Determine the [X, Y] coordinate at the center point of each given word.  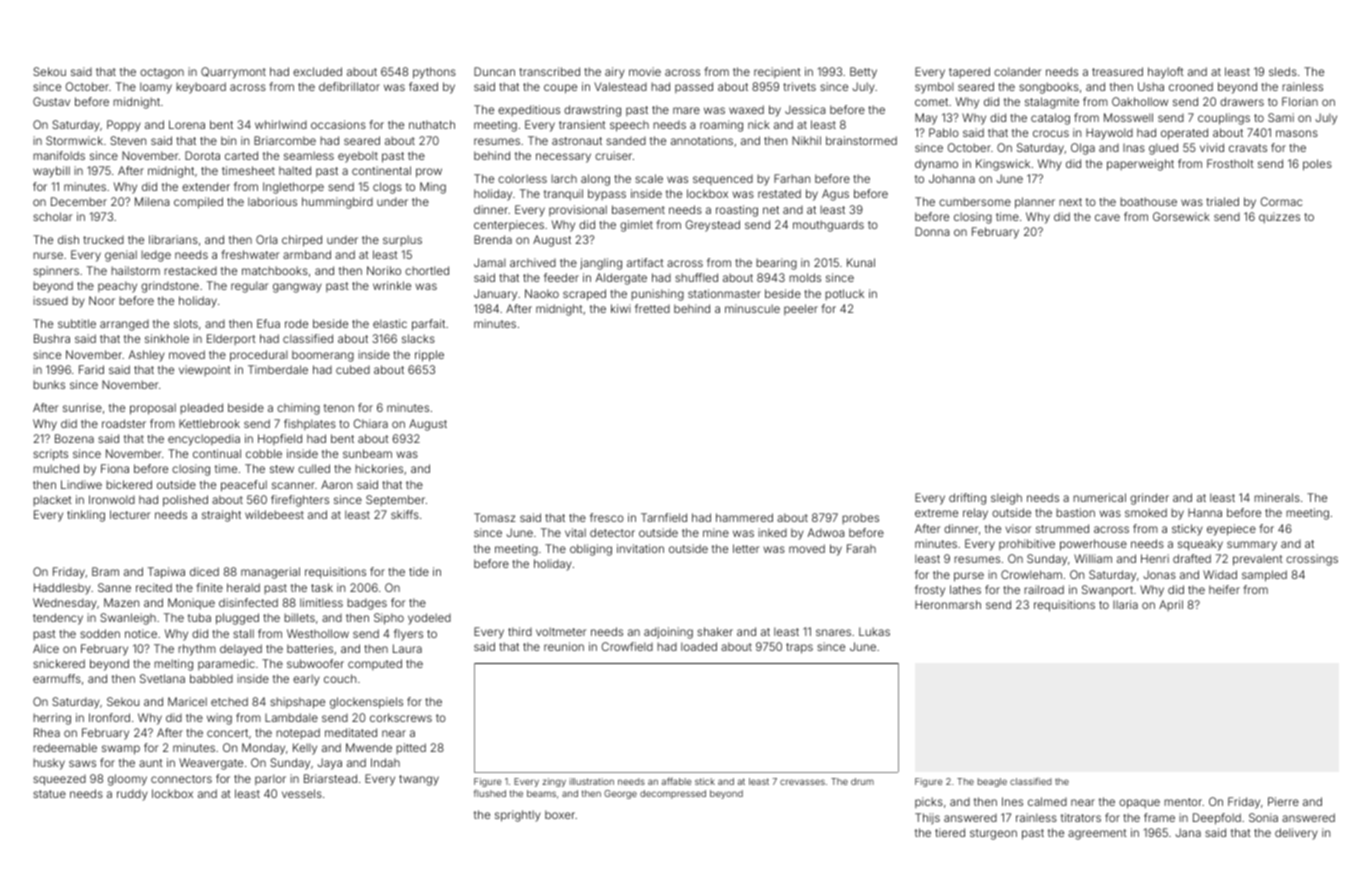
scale [649, 178]
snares [833, 632]
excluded [317, 71]
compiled [198, 203]
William [1093, 558]
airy [615, 73]
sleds [1283, 71]
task [322, 587]
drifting [967, 499]
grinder [1149, 499]
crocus [1051, 133]
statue [49, 794]
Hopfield [280, 439]
